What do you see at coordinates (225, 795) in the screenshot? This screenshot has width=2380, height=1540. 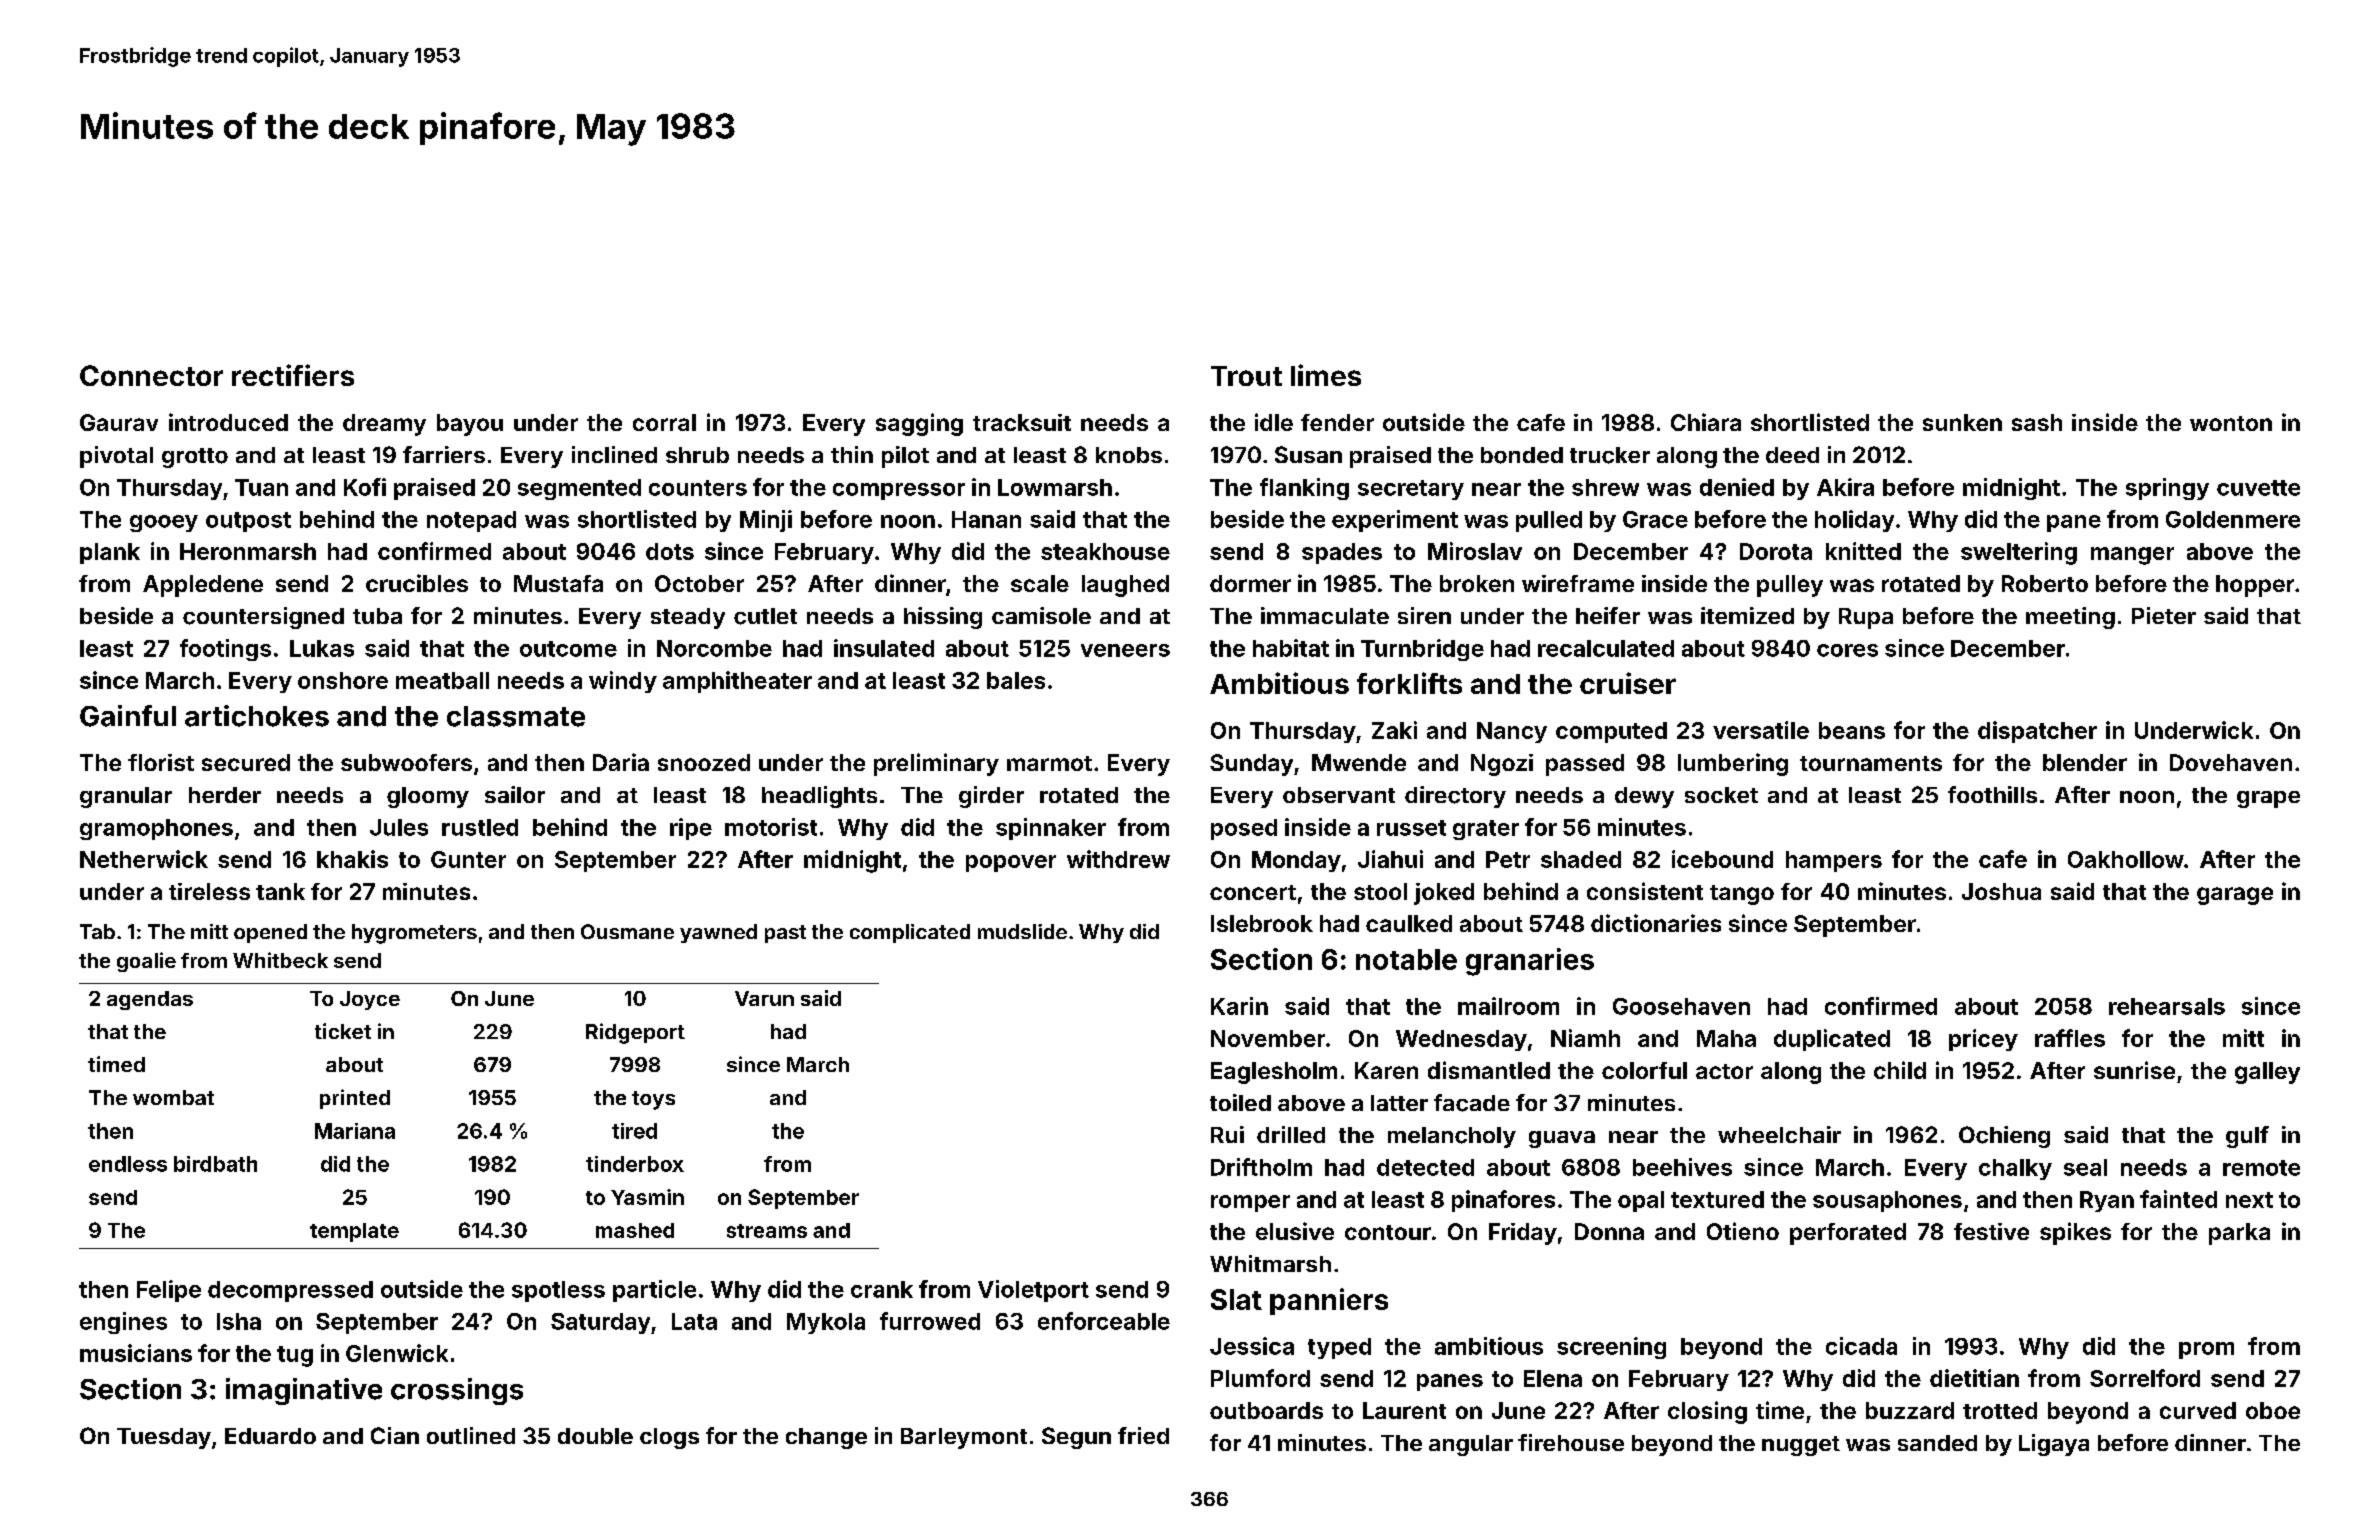 I see `herder` at bounding box center [225, 795].
